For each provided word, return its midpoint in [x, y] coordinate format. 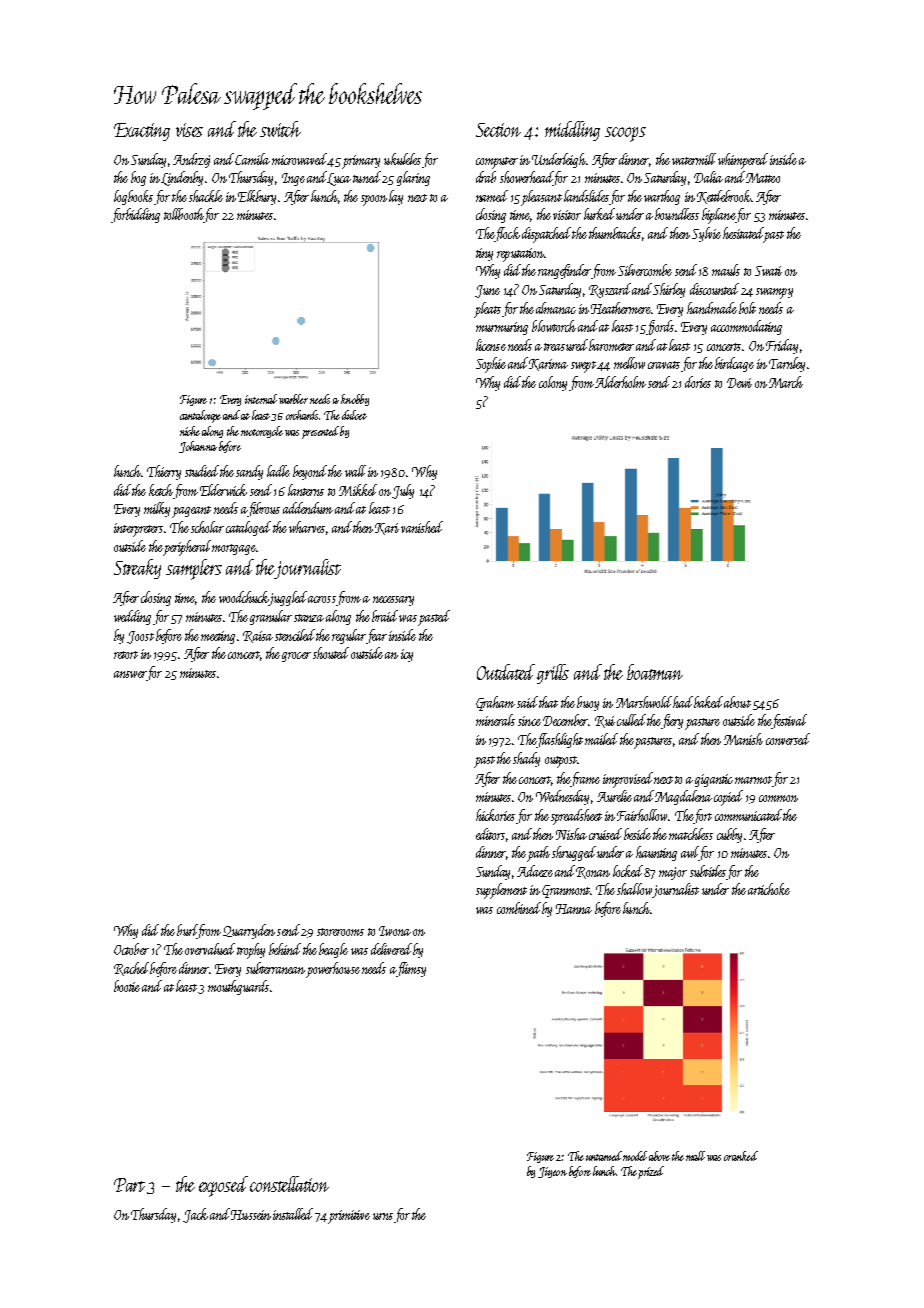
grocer [296, 657]
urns [383, 1216]
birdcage [734, 364]
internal [261, 399]
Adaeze [535, 871]
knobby [355, 400]
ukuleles [402, 159]
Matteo [763, 178]
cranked [741, 1156]
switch [280, 129]
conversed [788, 739]
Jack [195, 1215]
